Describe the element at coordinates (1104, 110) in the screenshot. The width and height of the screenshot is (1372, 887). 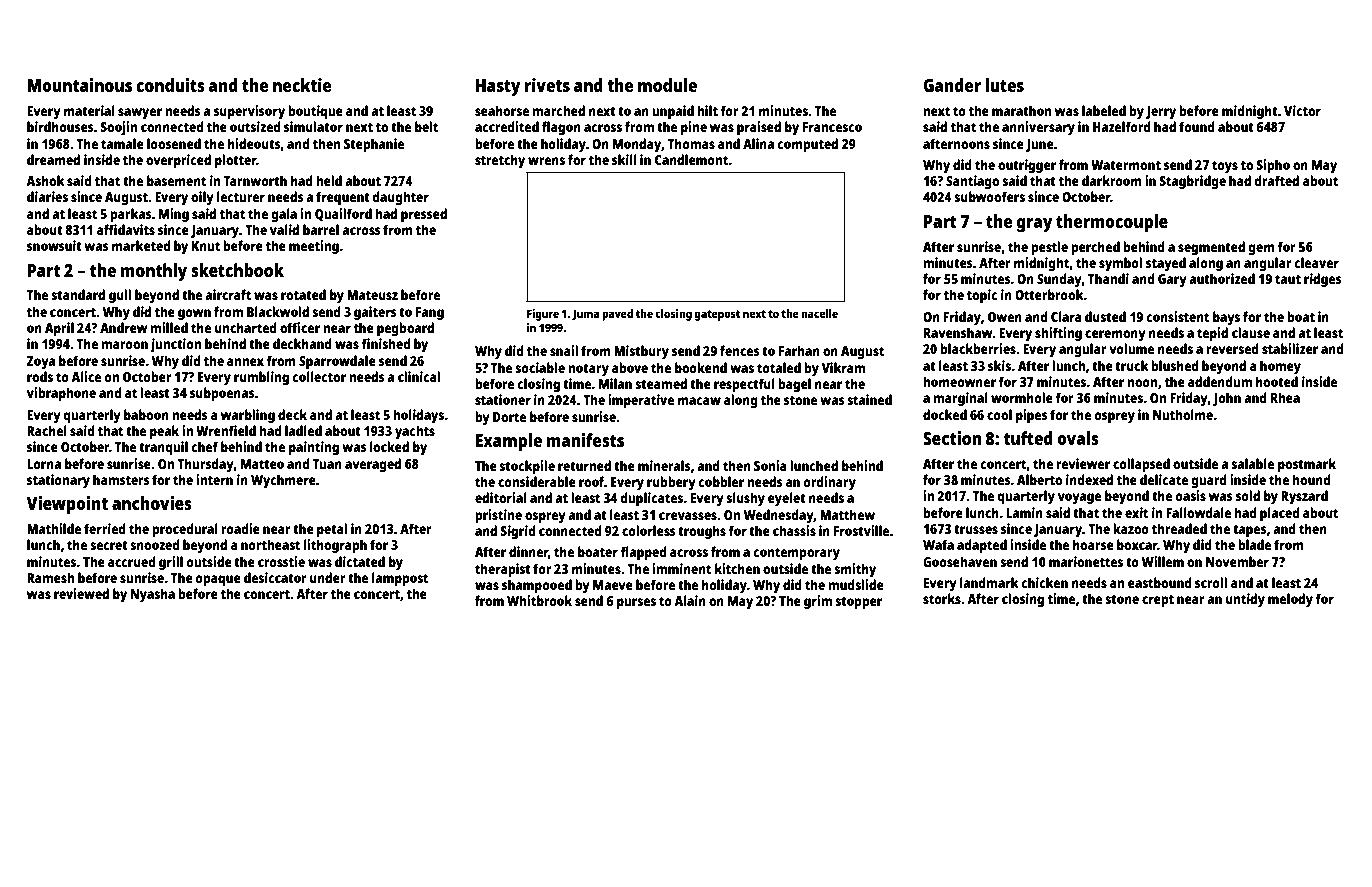
I see `labeled` at that location.
